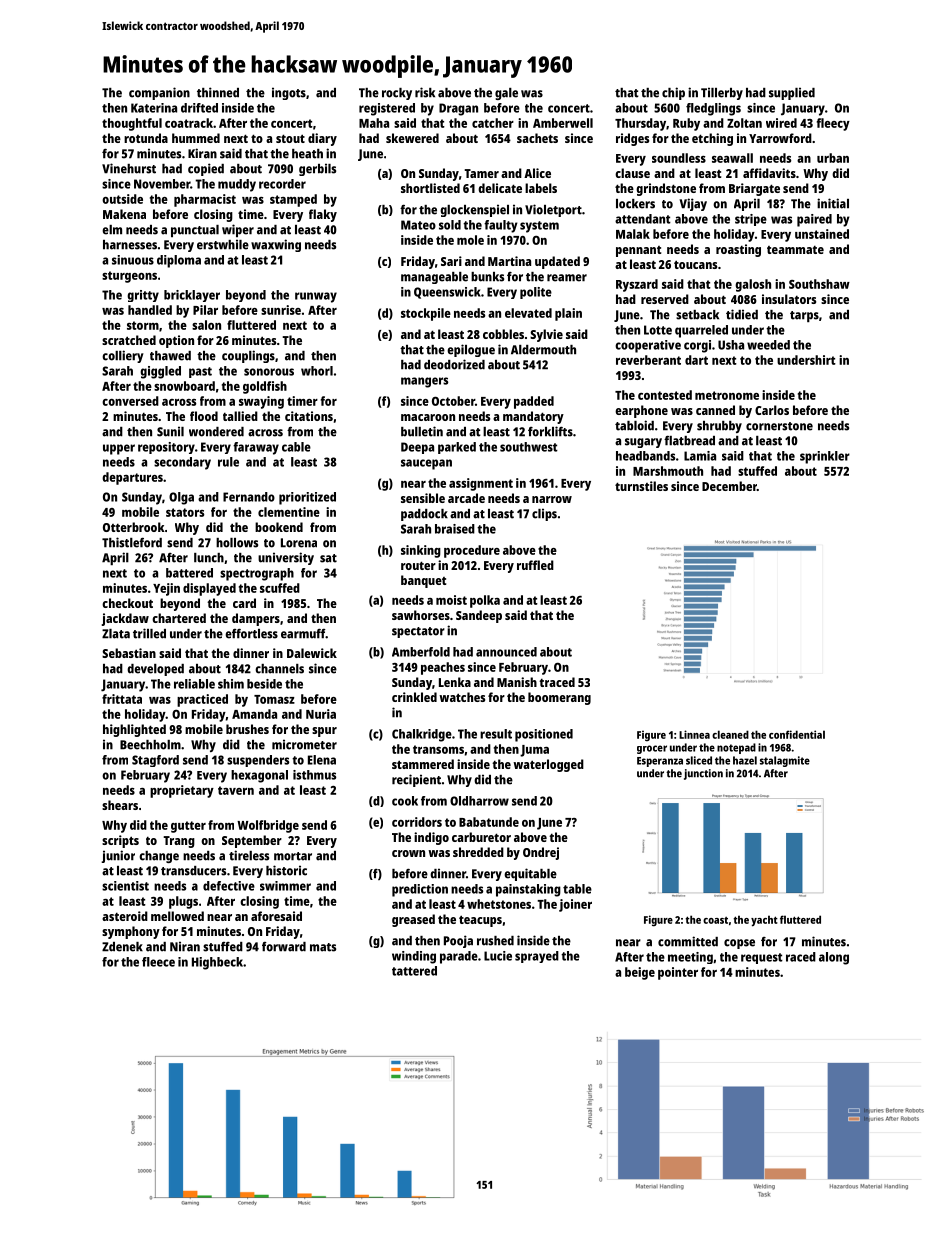 The height and width of the screenshot is (1233, 952). Describe the element at coordinates (797, 734) in the screenshot. I see `confidential` at that location.
